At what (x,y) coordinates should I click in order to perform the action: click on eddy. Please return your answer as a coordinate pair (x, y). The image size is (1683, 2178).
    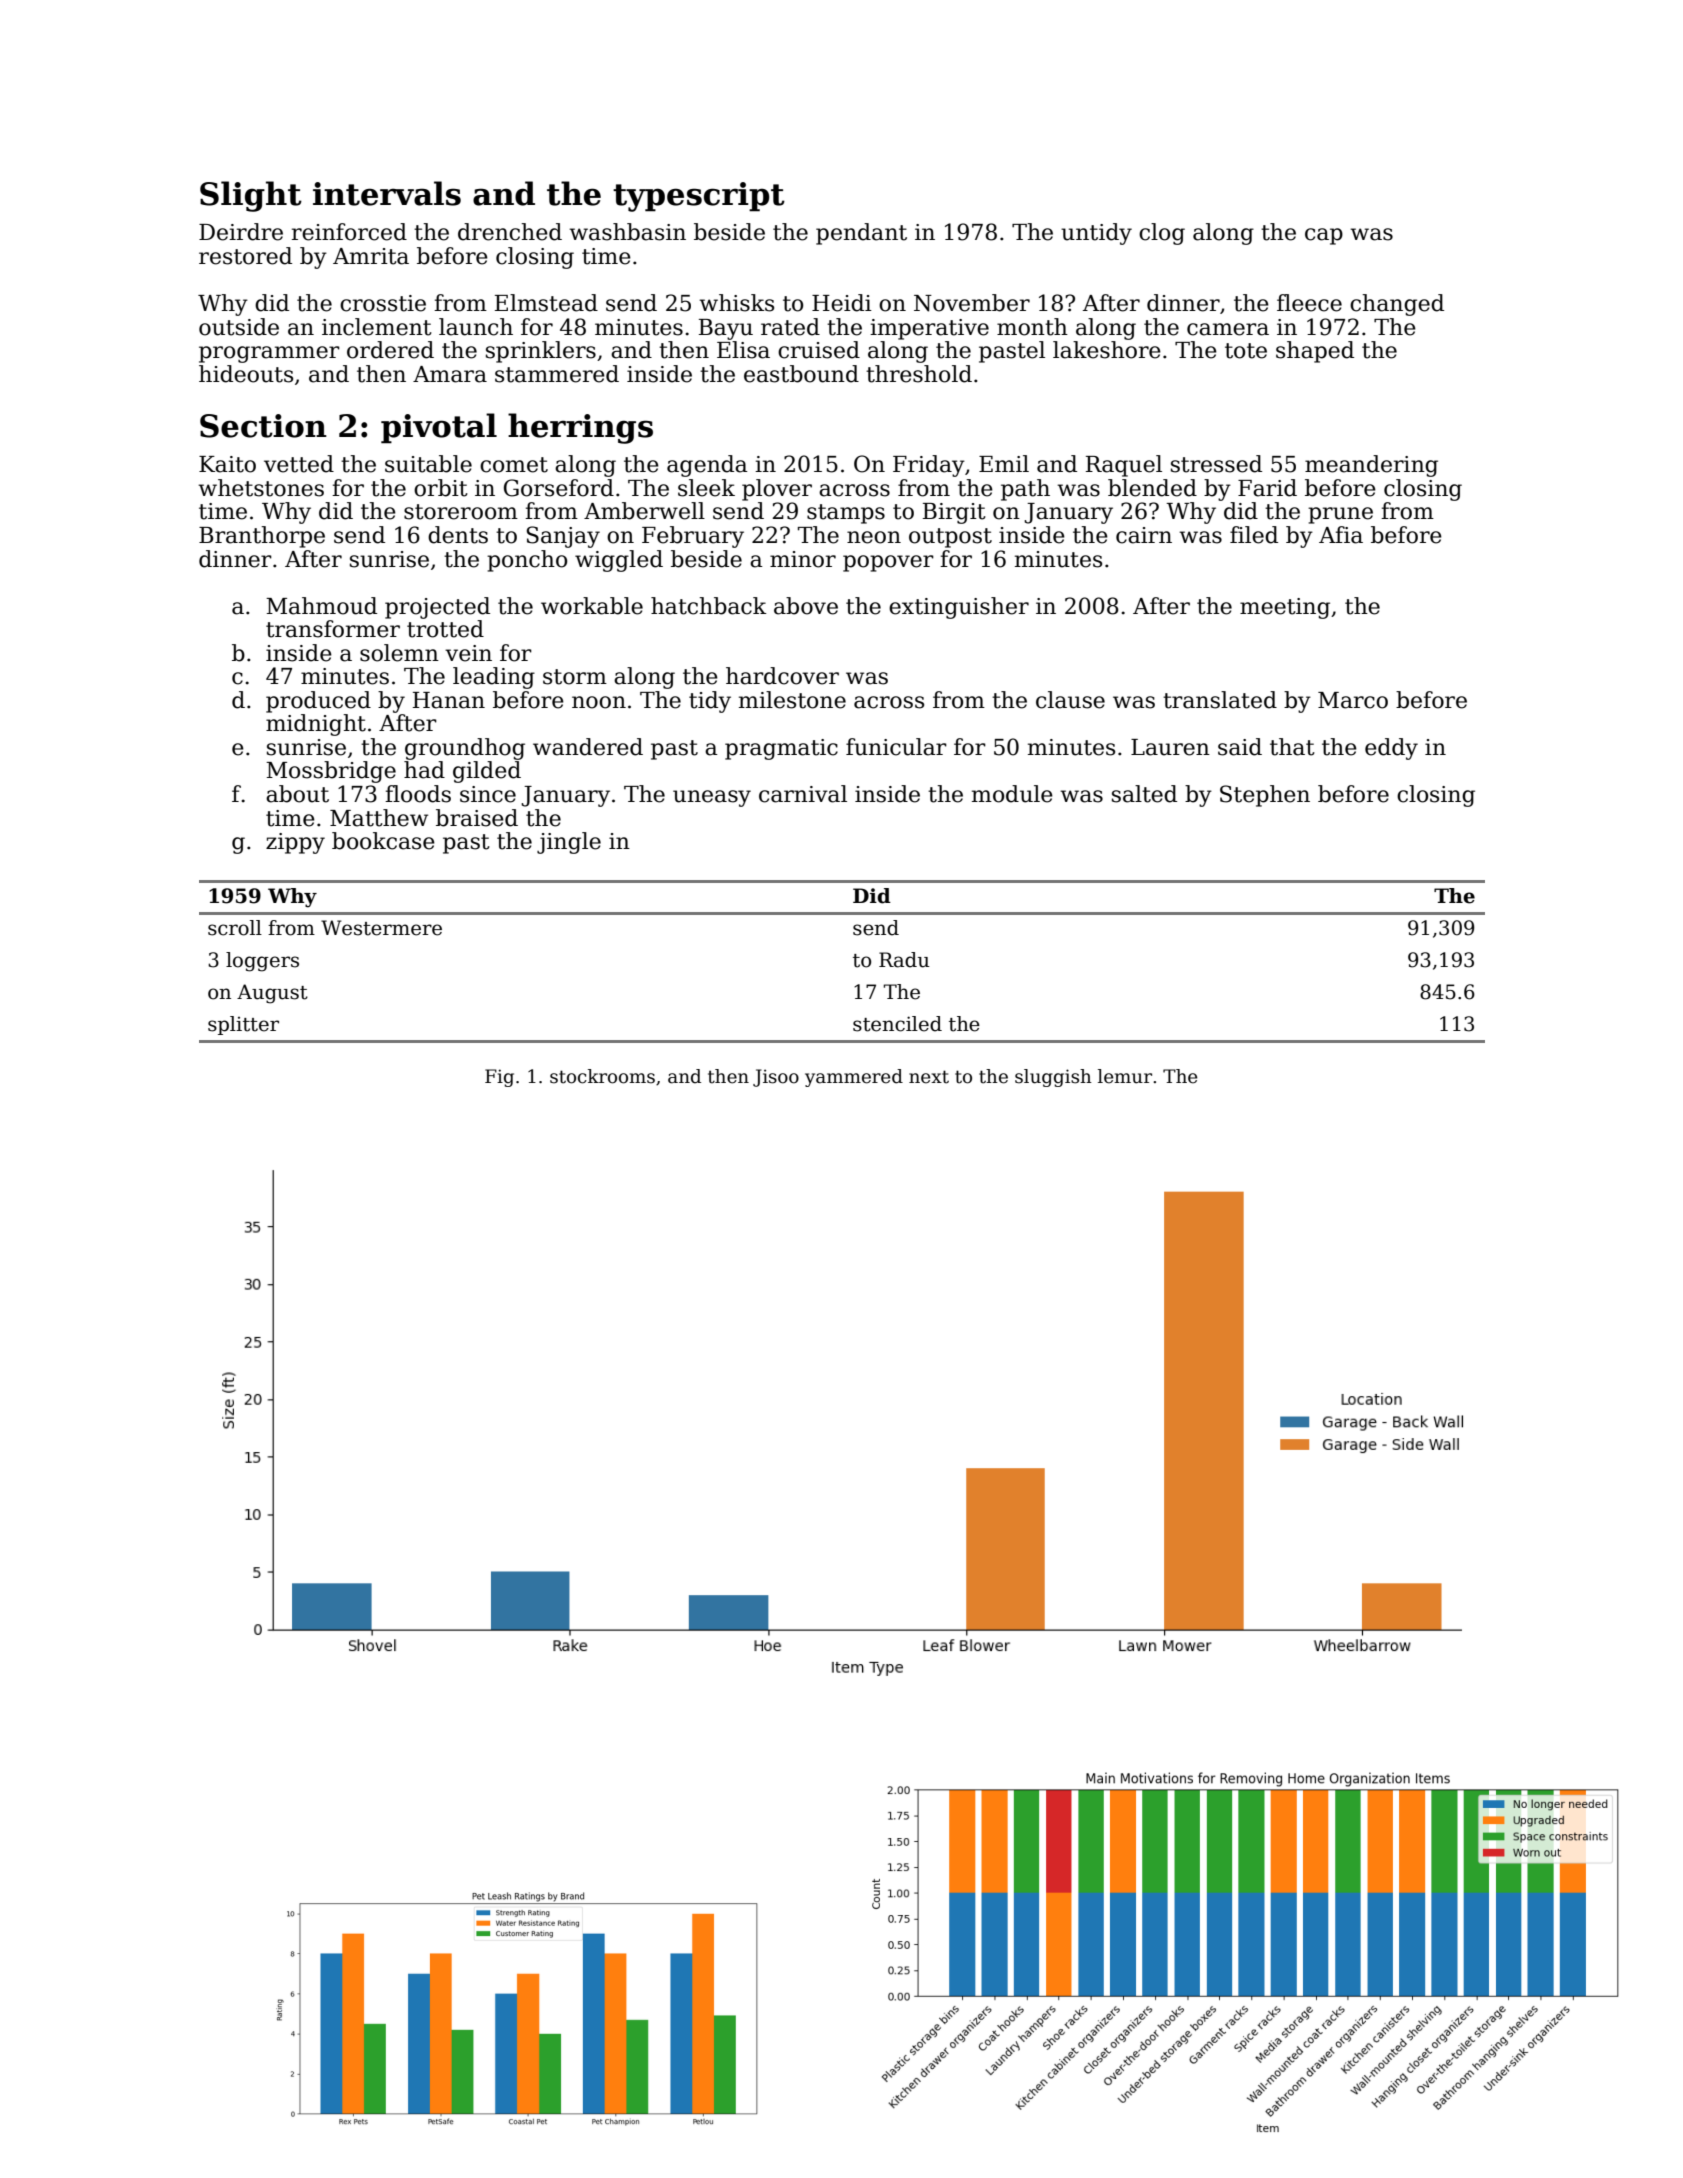
    Looking at the image, I should click on (1391, 749).
